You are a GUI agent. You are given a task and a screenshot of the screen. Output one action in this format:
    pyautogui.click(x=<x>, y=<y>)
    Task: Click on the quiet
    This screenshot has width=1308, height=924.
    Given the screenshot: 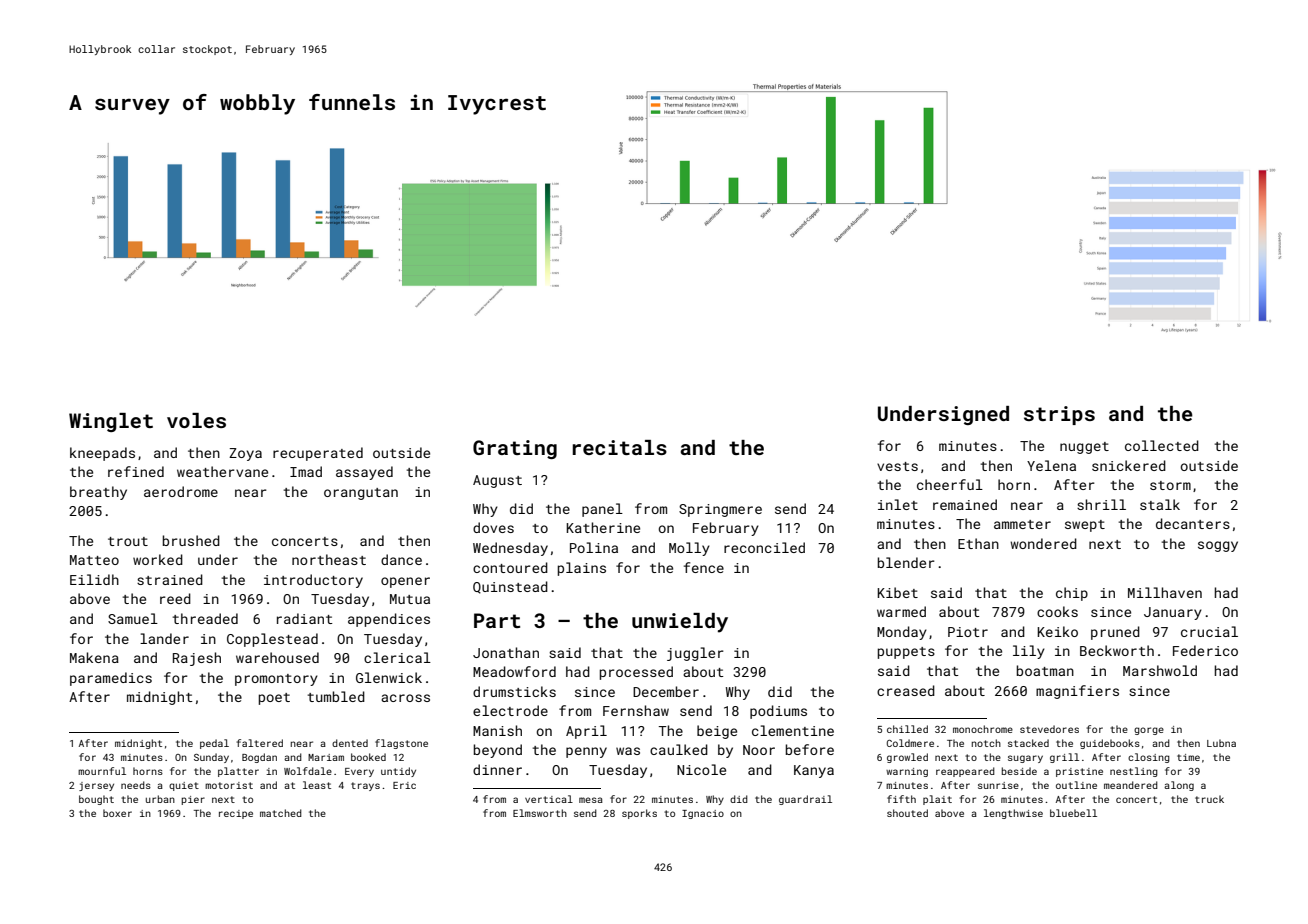 What is the action you would take?
    pyautogui.click(x=184, y=786)
